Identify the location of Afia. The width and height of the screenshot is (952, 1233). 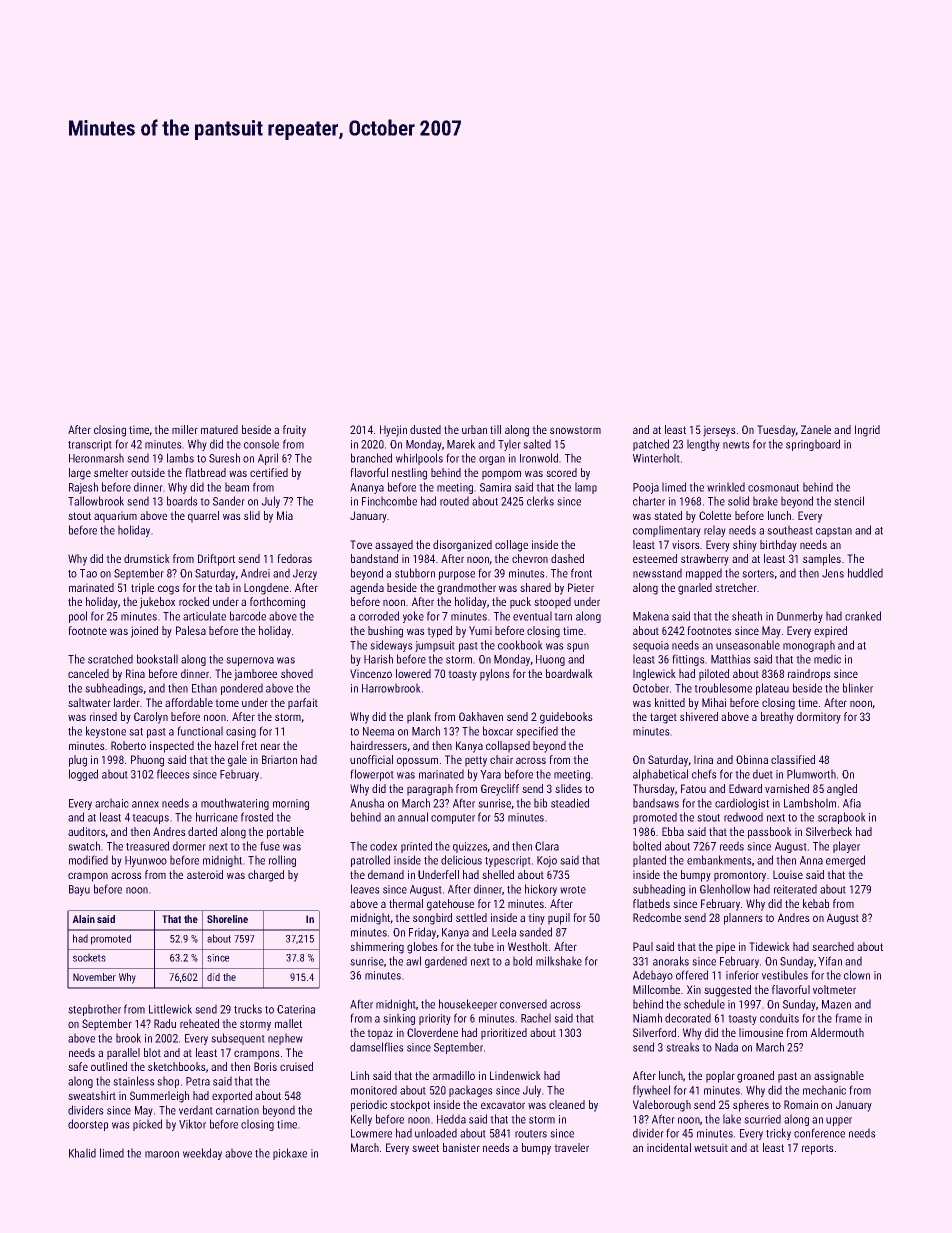
(852, 803).
